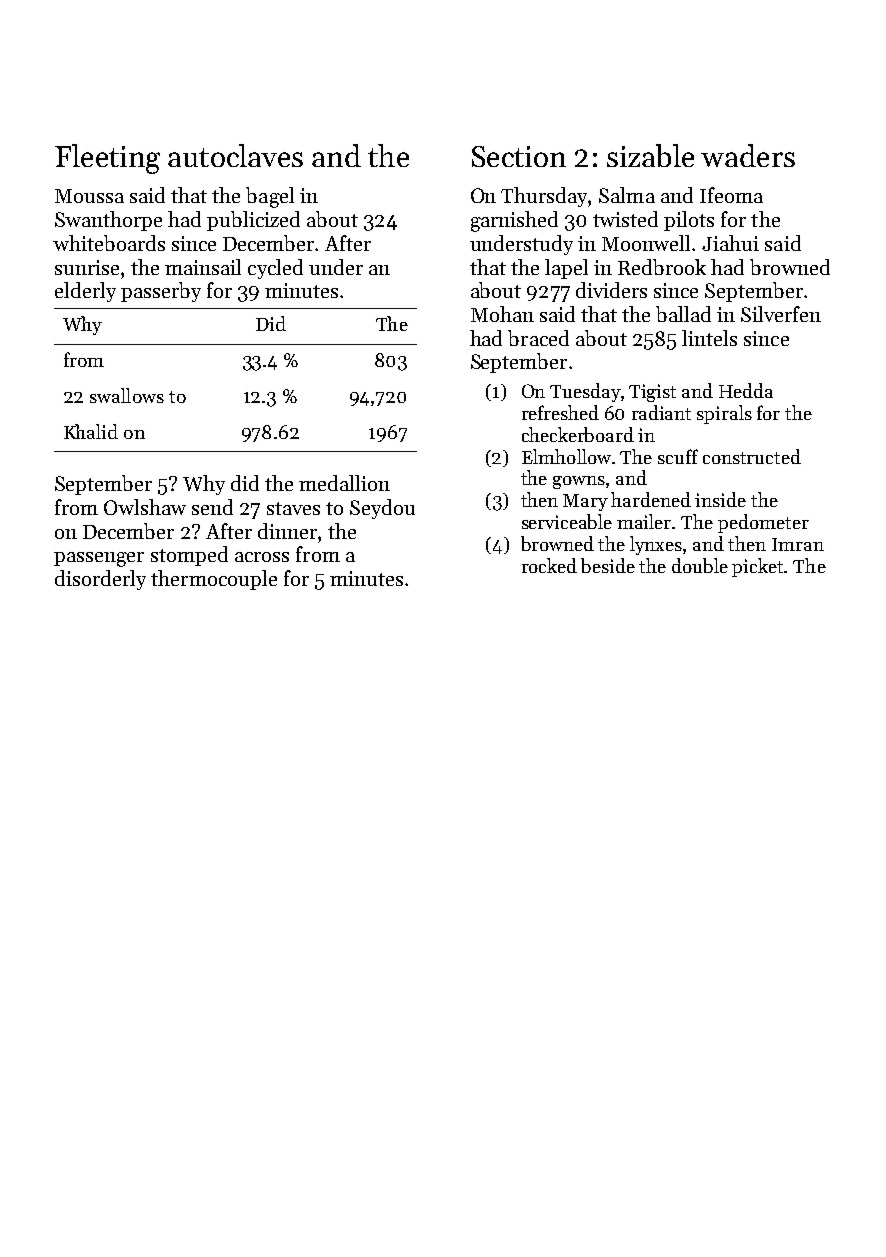 Image resolution: width=886 pixels, height=1257 pixels. What do you see at coordinates (275, 269) in the page?
I see `cycled` at bounding box center [275, 269].
